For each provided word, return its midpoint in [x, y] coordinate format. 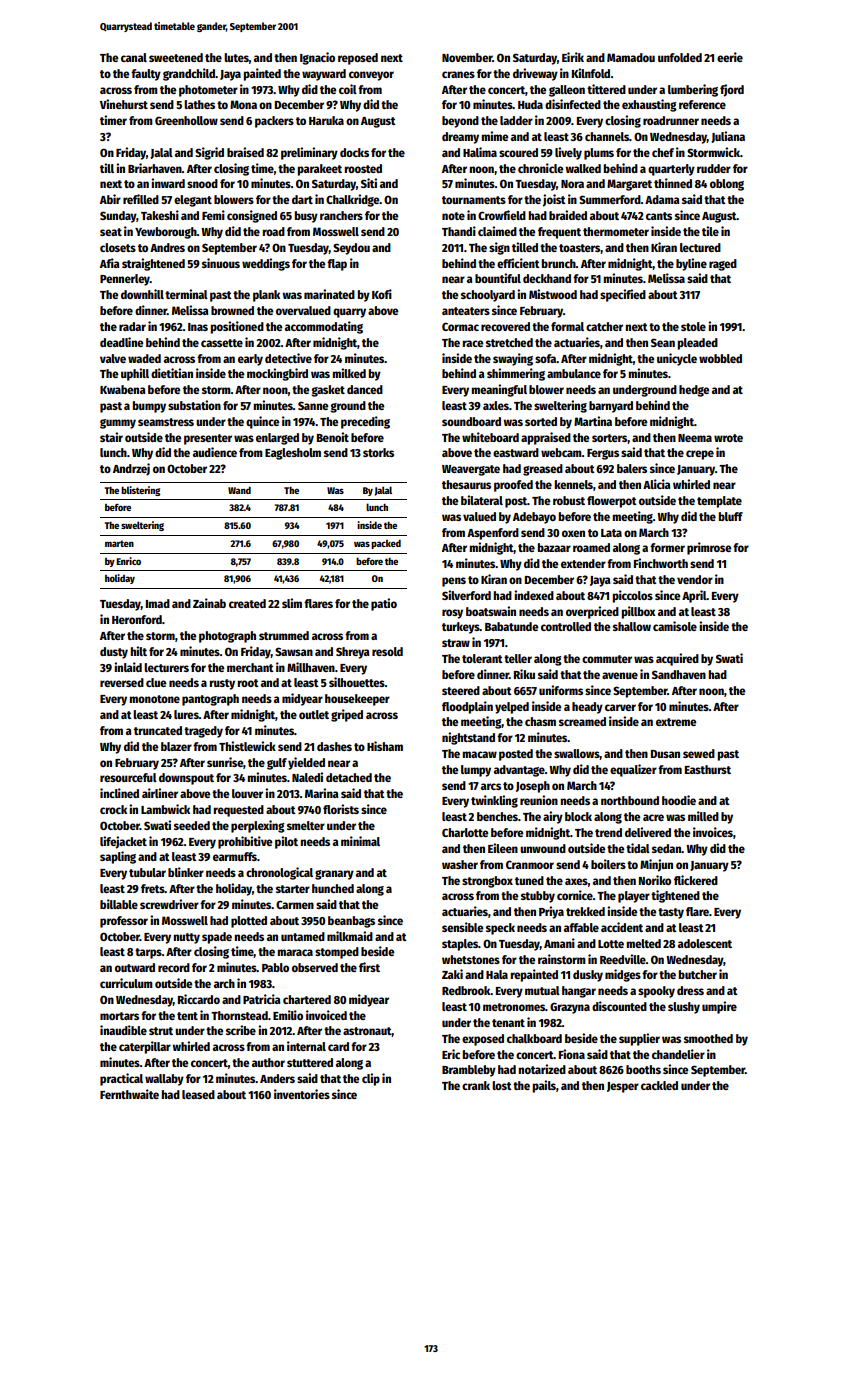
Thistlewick [247, 746]
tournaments [474, 200]
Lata [611, 533]
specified [623, 295]
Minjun [656, 865]
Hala [497, 974]
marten [119, 543]
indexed [534, 595]
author [268, 1062]
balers [632, 468]
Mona [243, 104]
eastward [516, 452]
